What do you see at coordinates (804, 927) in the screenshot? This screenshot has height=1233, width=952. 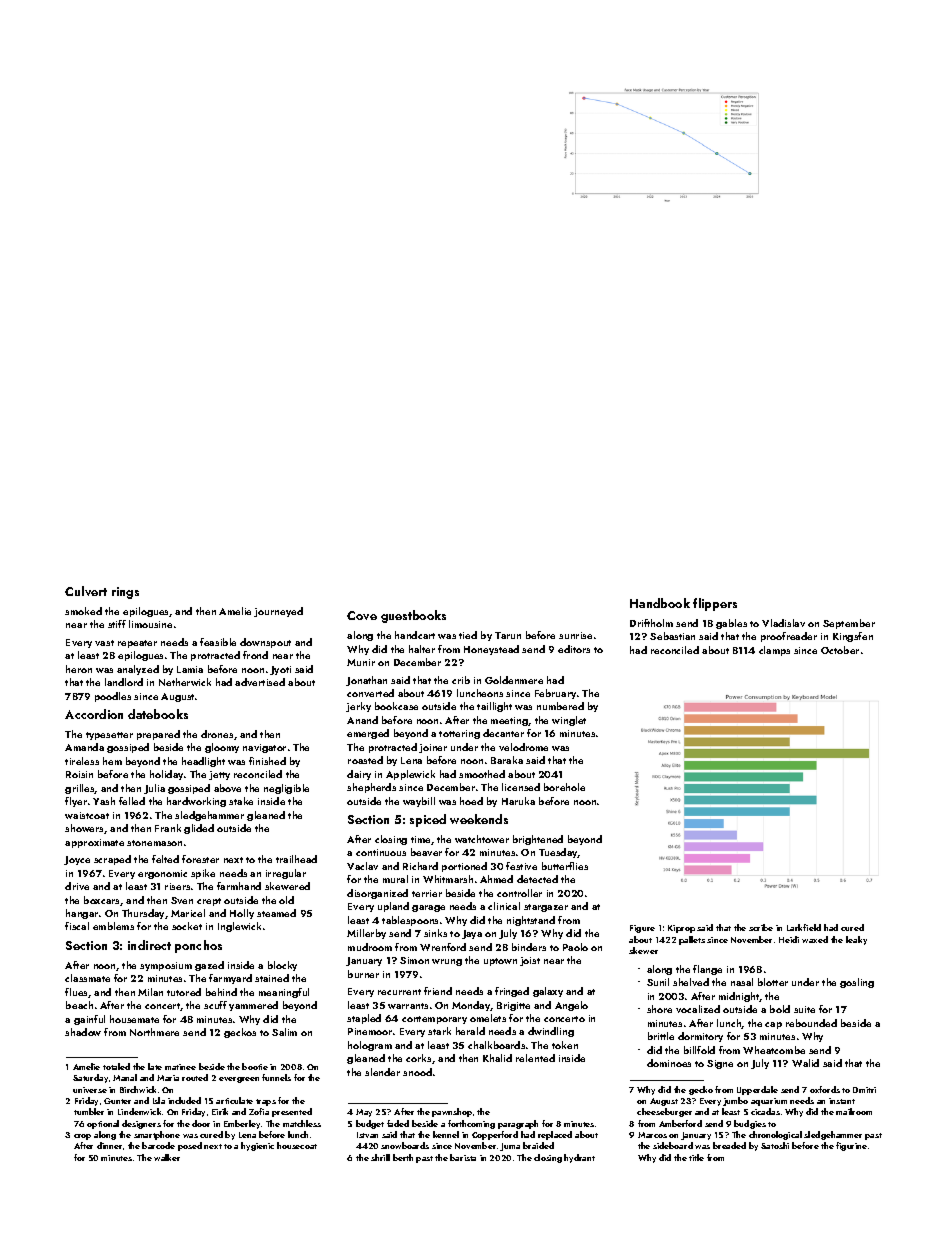 I see `Larkfield` at bounding box center [804, 927].
